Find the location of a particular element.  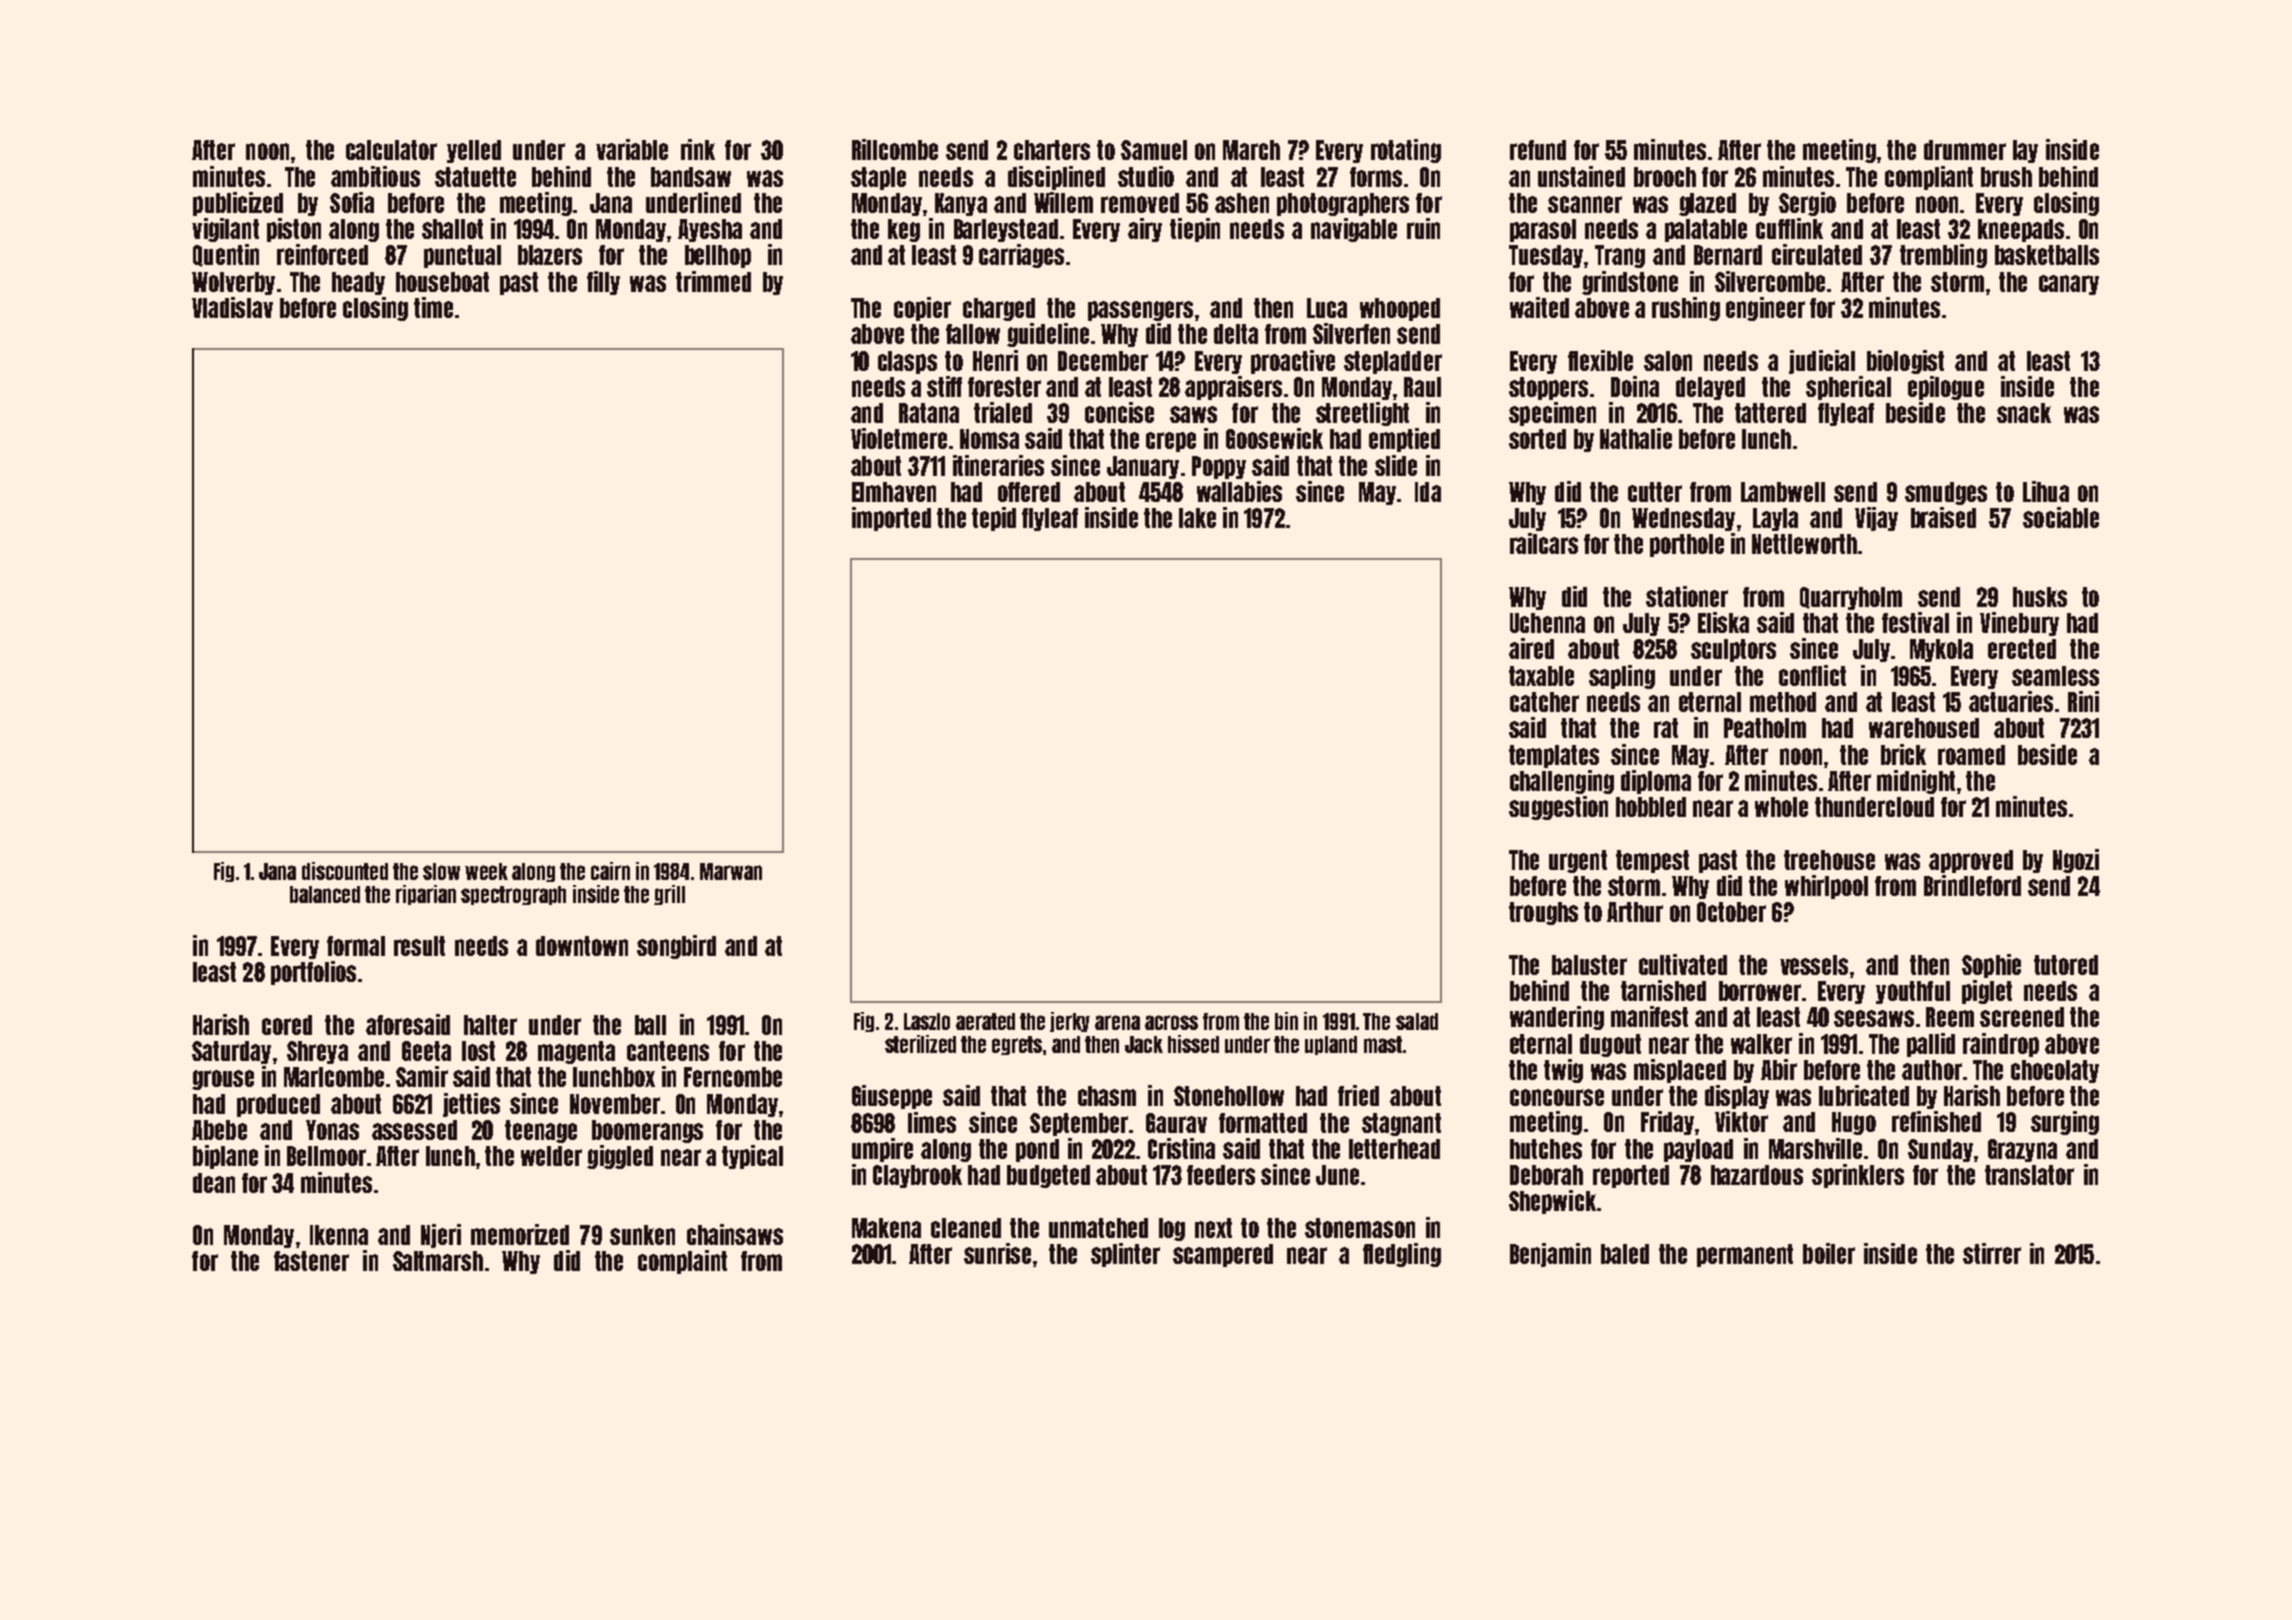

imported is located at coordinates (891, 519).
